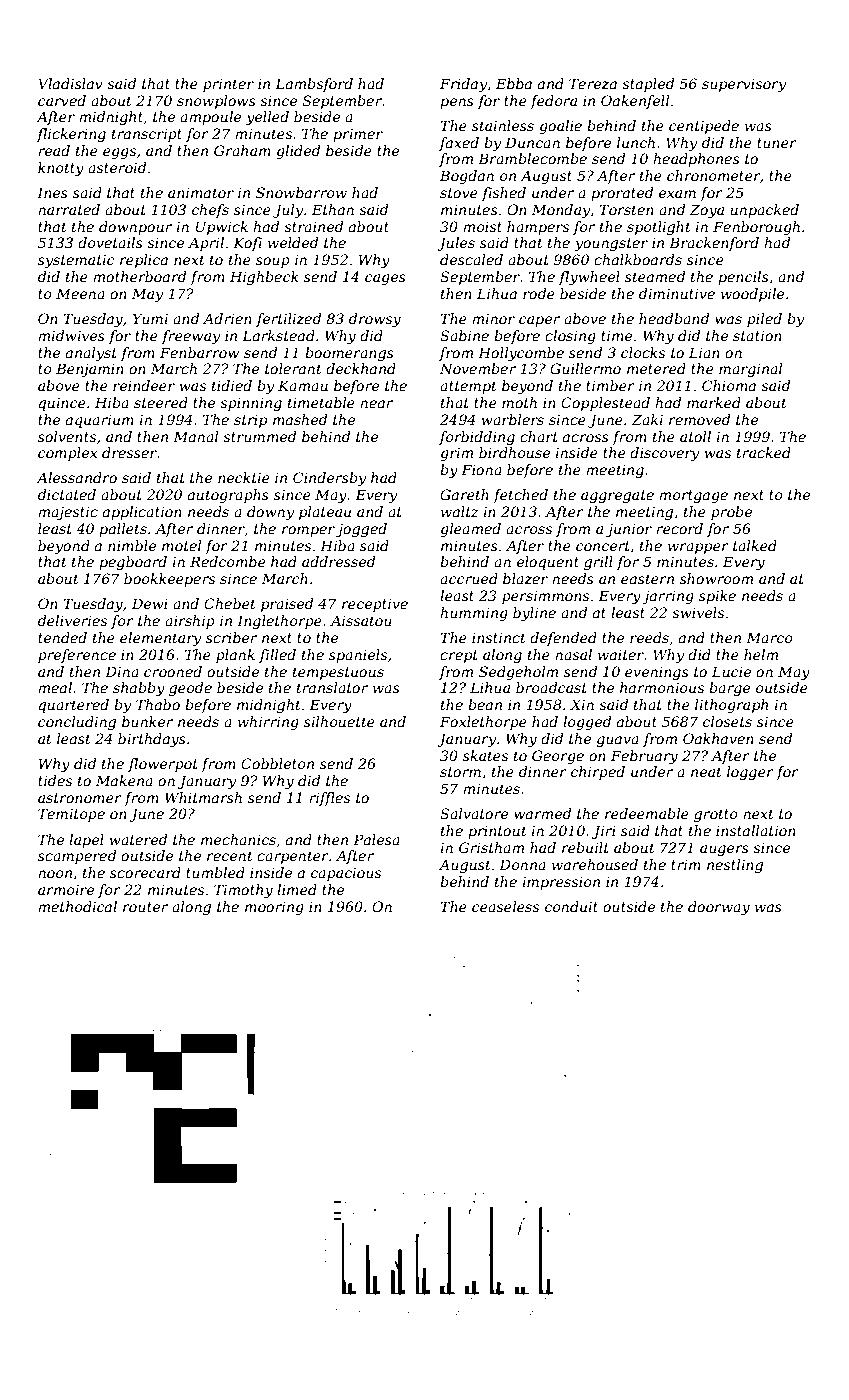 Image resolution: width=849 pixels, height=1400 pixels. I want to click on Lambsford, so click(314, 85).
